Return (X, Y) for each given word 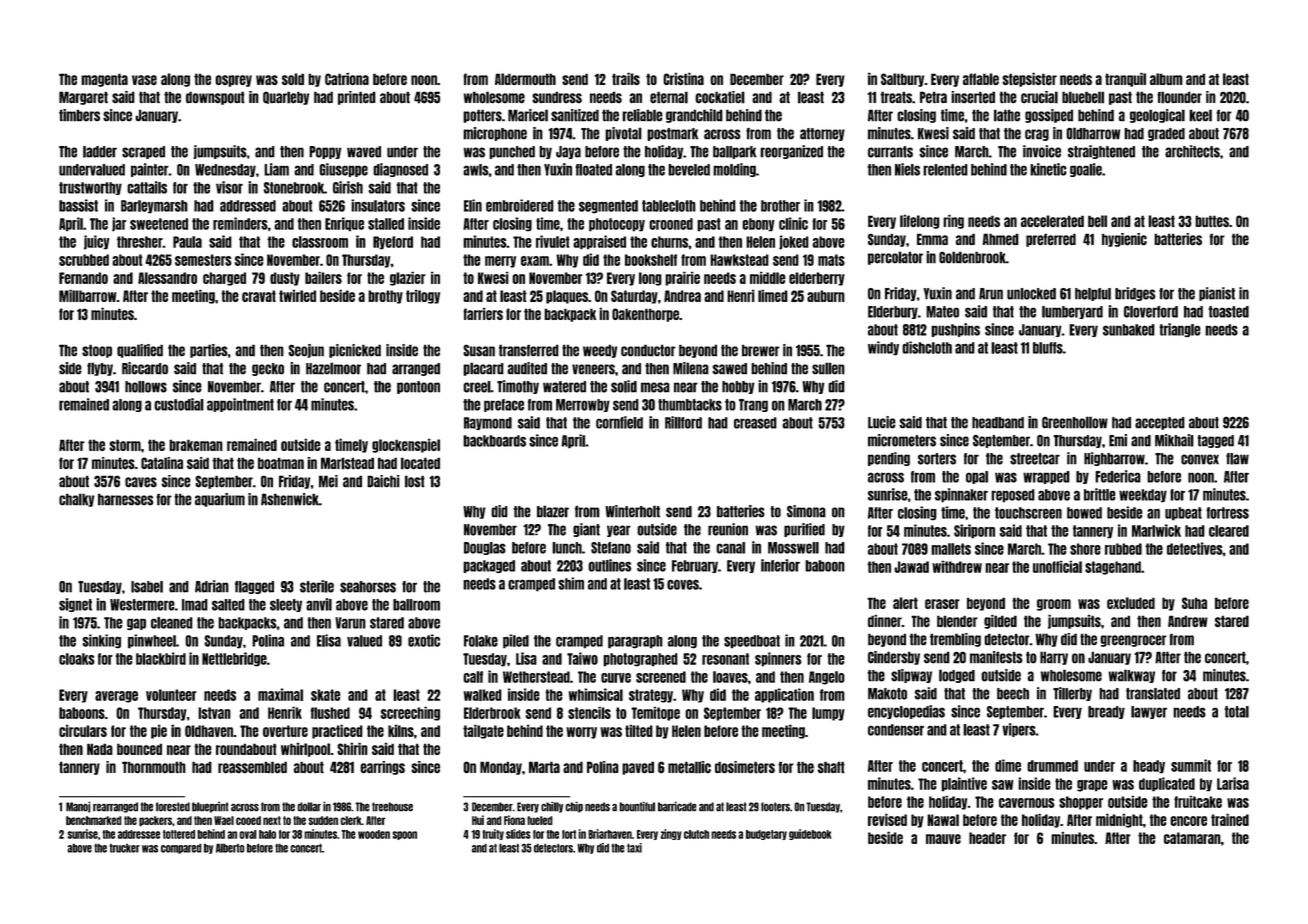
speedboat (752, 642)
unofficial (1057, 567)
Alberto (230, 848)
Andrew (1188, 621)
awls (476, 170)
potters (482, 116)
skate (326, 695)
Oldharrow (1093, 133)
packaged (489, 566)
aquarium (220, 500)
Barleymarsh (154, 207)
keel (1200, 115)
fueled (540, 820)
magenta (104, 80)
